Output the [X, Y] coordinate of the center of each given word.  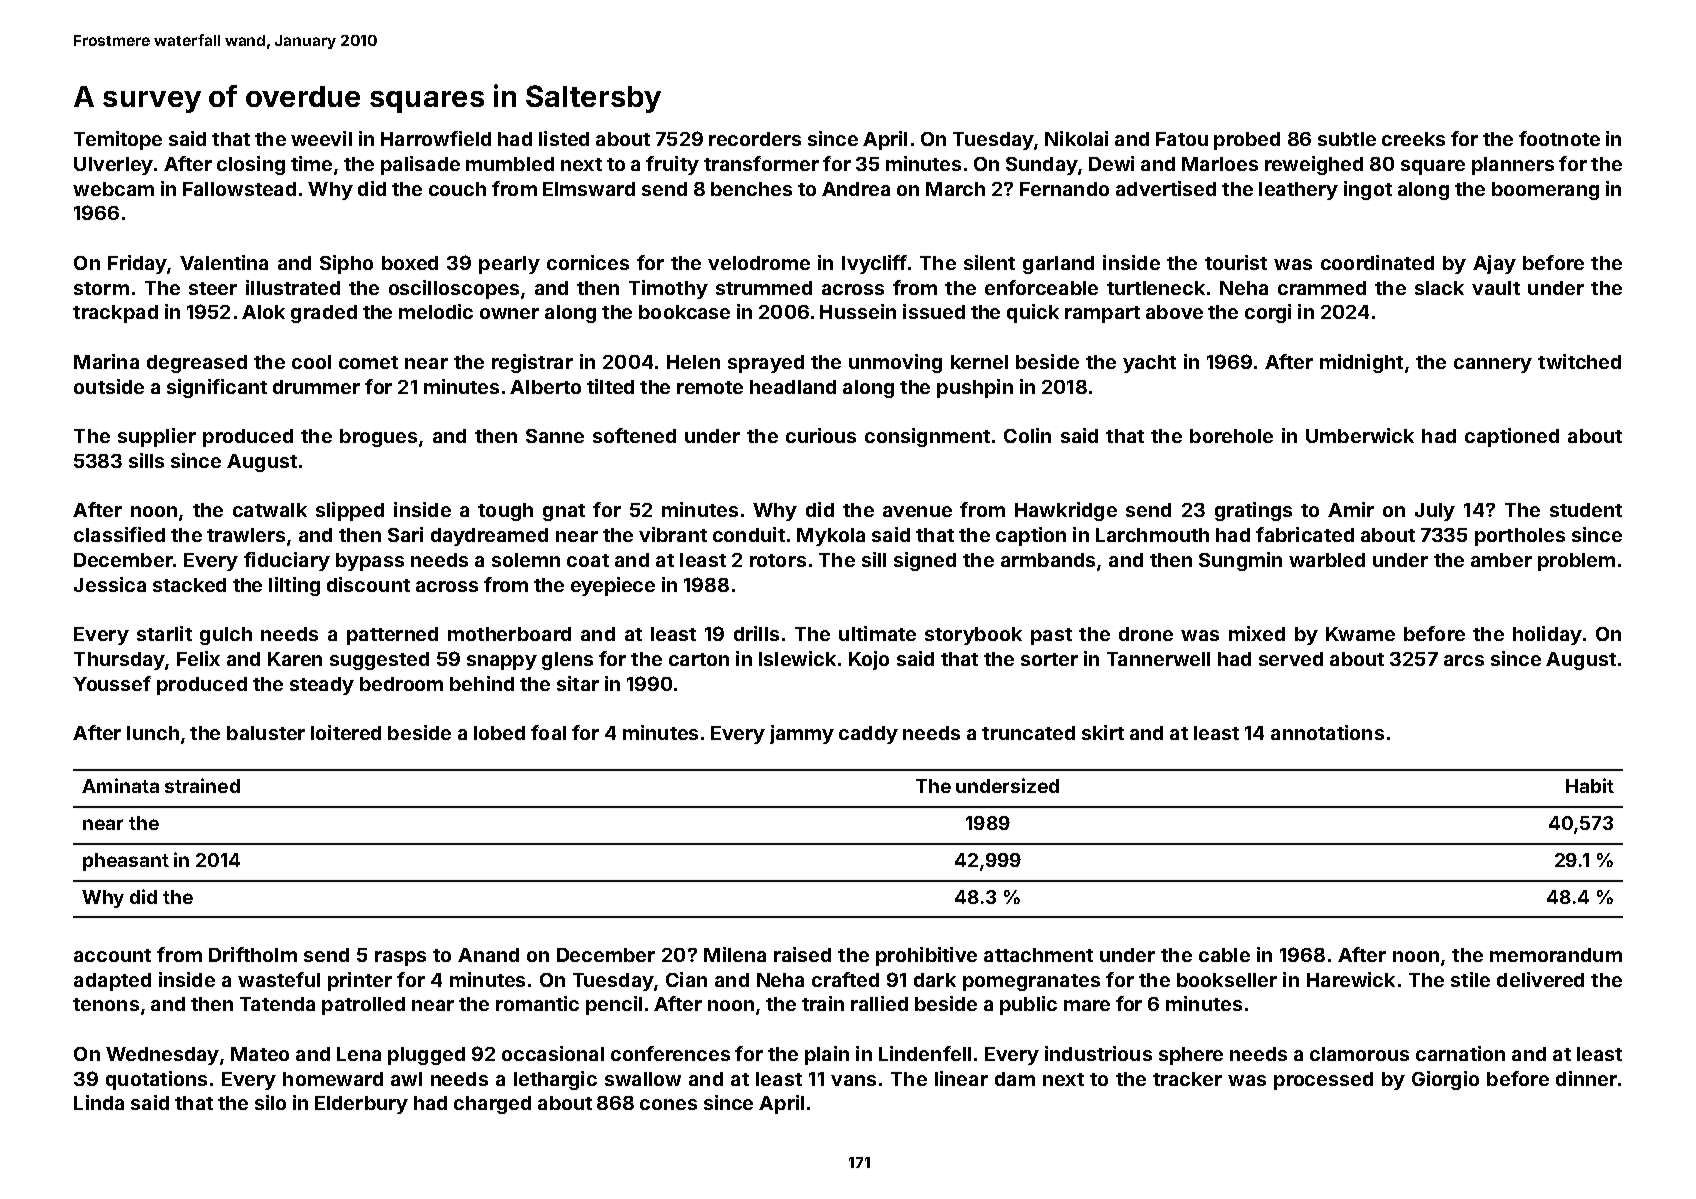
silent [989, 262]
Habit [1590, 785]
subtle [1347, 139]
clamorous [1359, 1054]
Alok [263, 312]
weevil [321, 138]
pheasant [126, 862]
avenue [917, 511]
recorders [755, 139]
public [1028, 1005]
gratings [1253, 511]
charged [492, 1105]
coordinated [1377, 262]
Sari [405, 534]
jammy [802, 734]
